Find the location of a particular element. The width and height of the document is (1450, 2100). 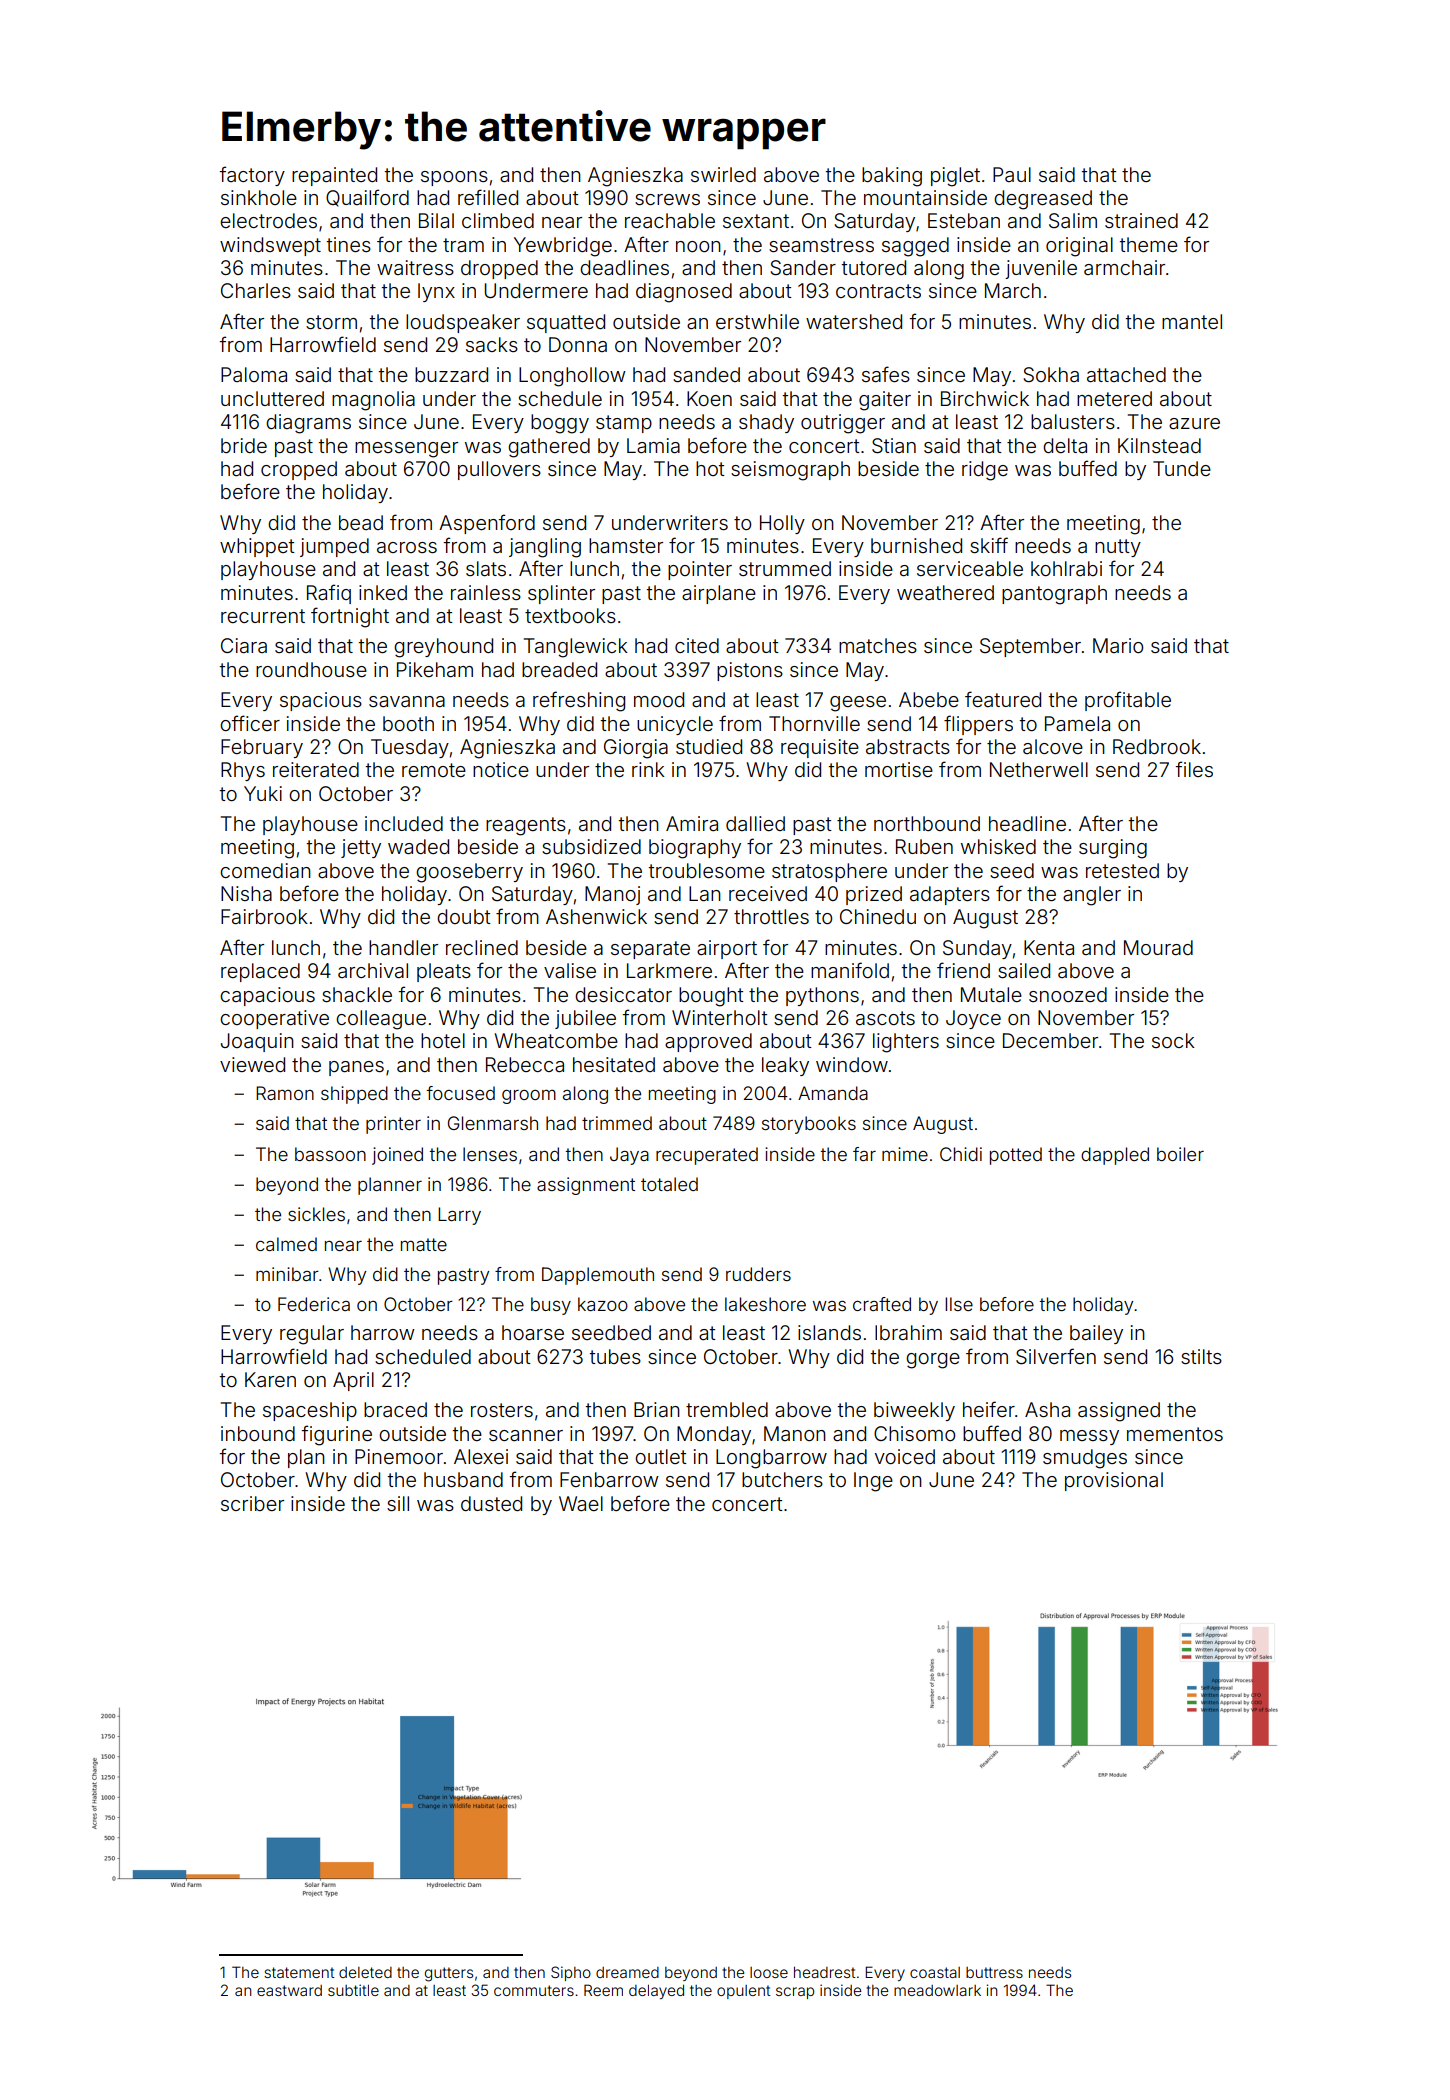

dallied is located at coordinates (755, 823).
